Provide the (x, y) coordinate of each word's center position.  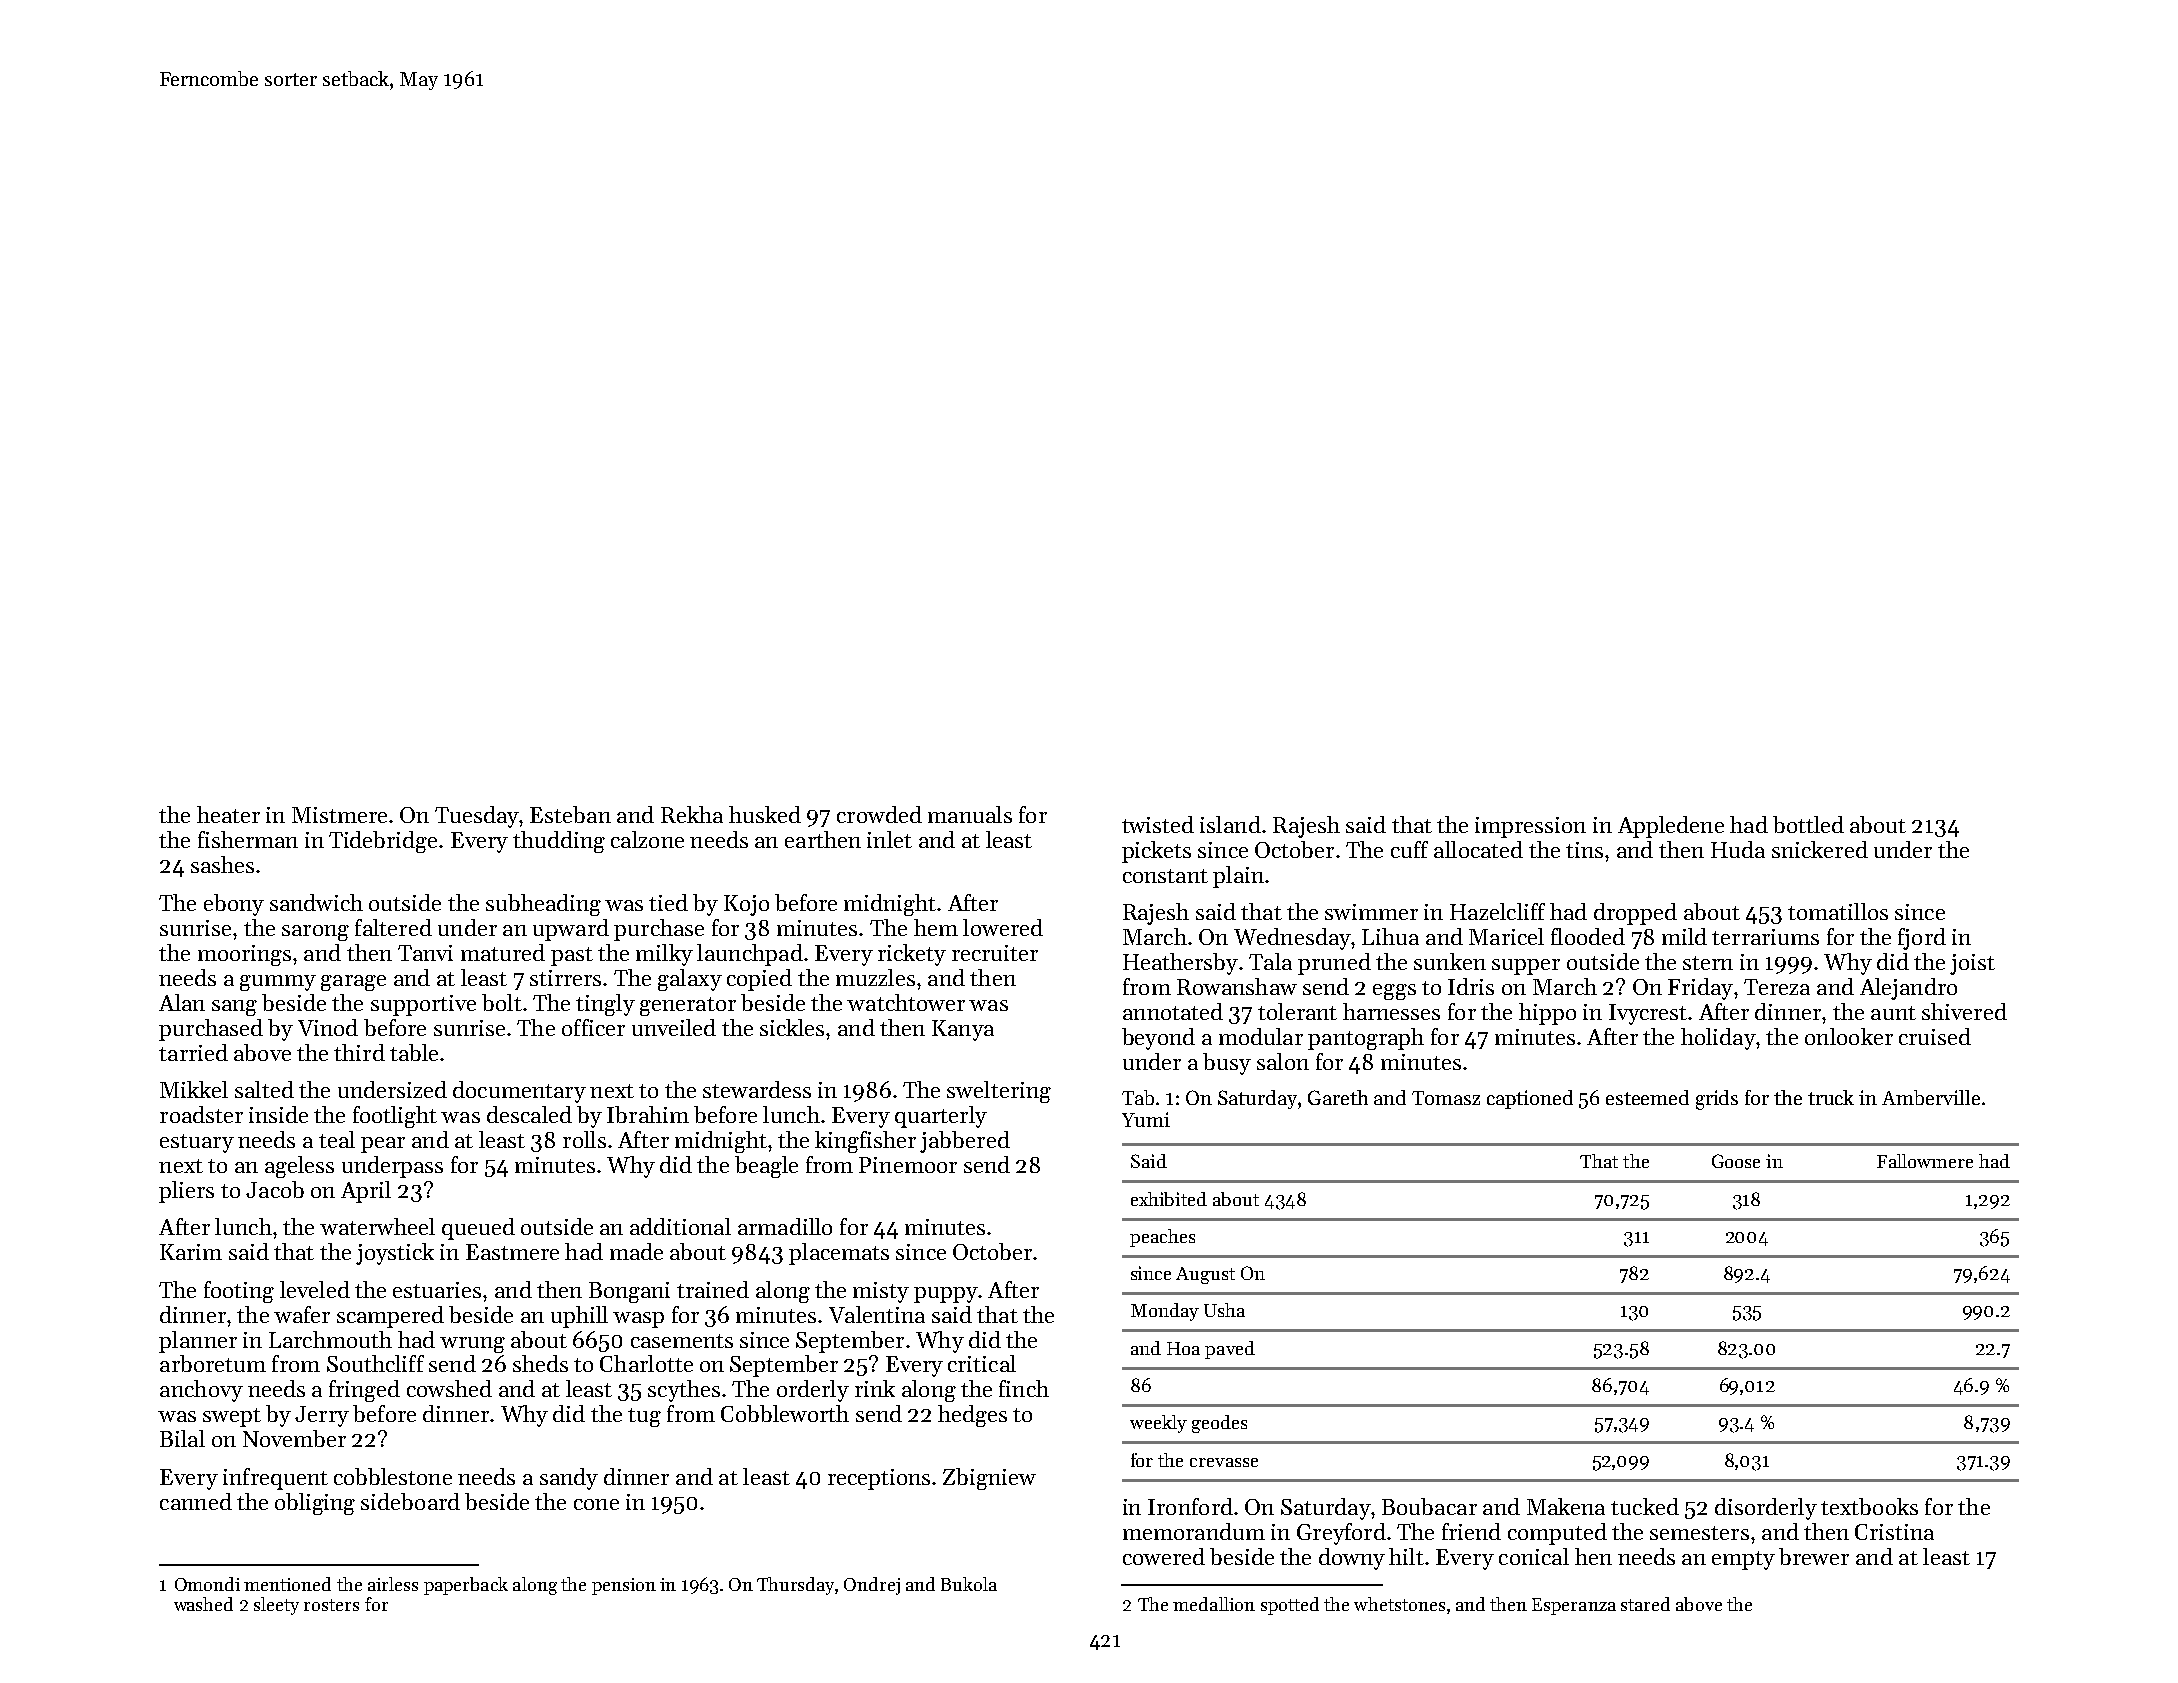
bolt (502, 1002)
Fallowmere (1925, 1161)
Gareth (1338, 1097)
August (1205, 1275)
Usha (1224, 1310)
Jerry (322, 1416)
